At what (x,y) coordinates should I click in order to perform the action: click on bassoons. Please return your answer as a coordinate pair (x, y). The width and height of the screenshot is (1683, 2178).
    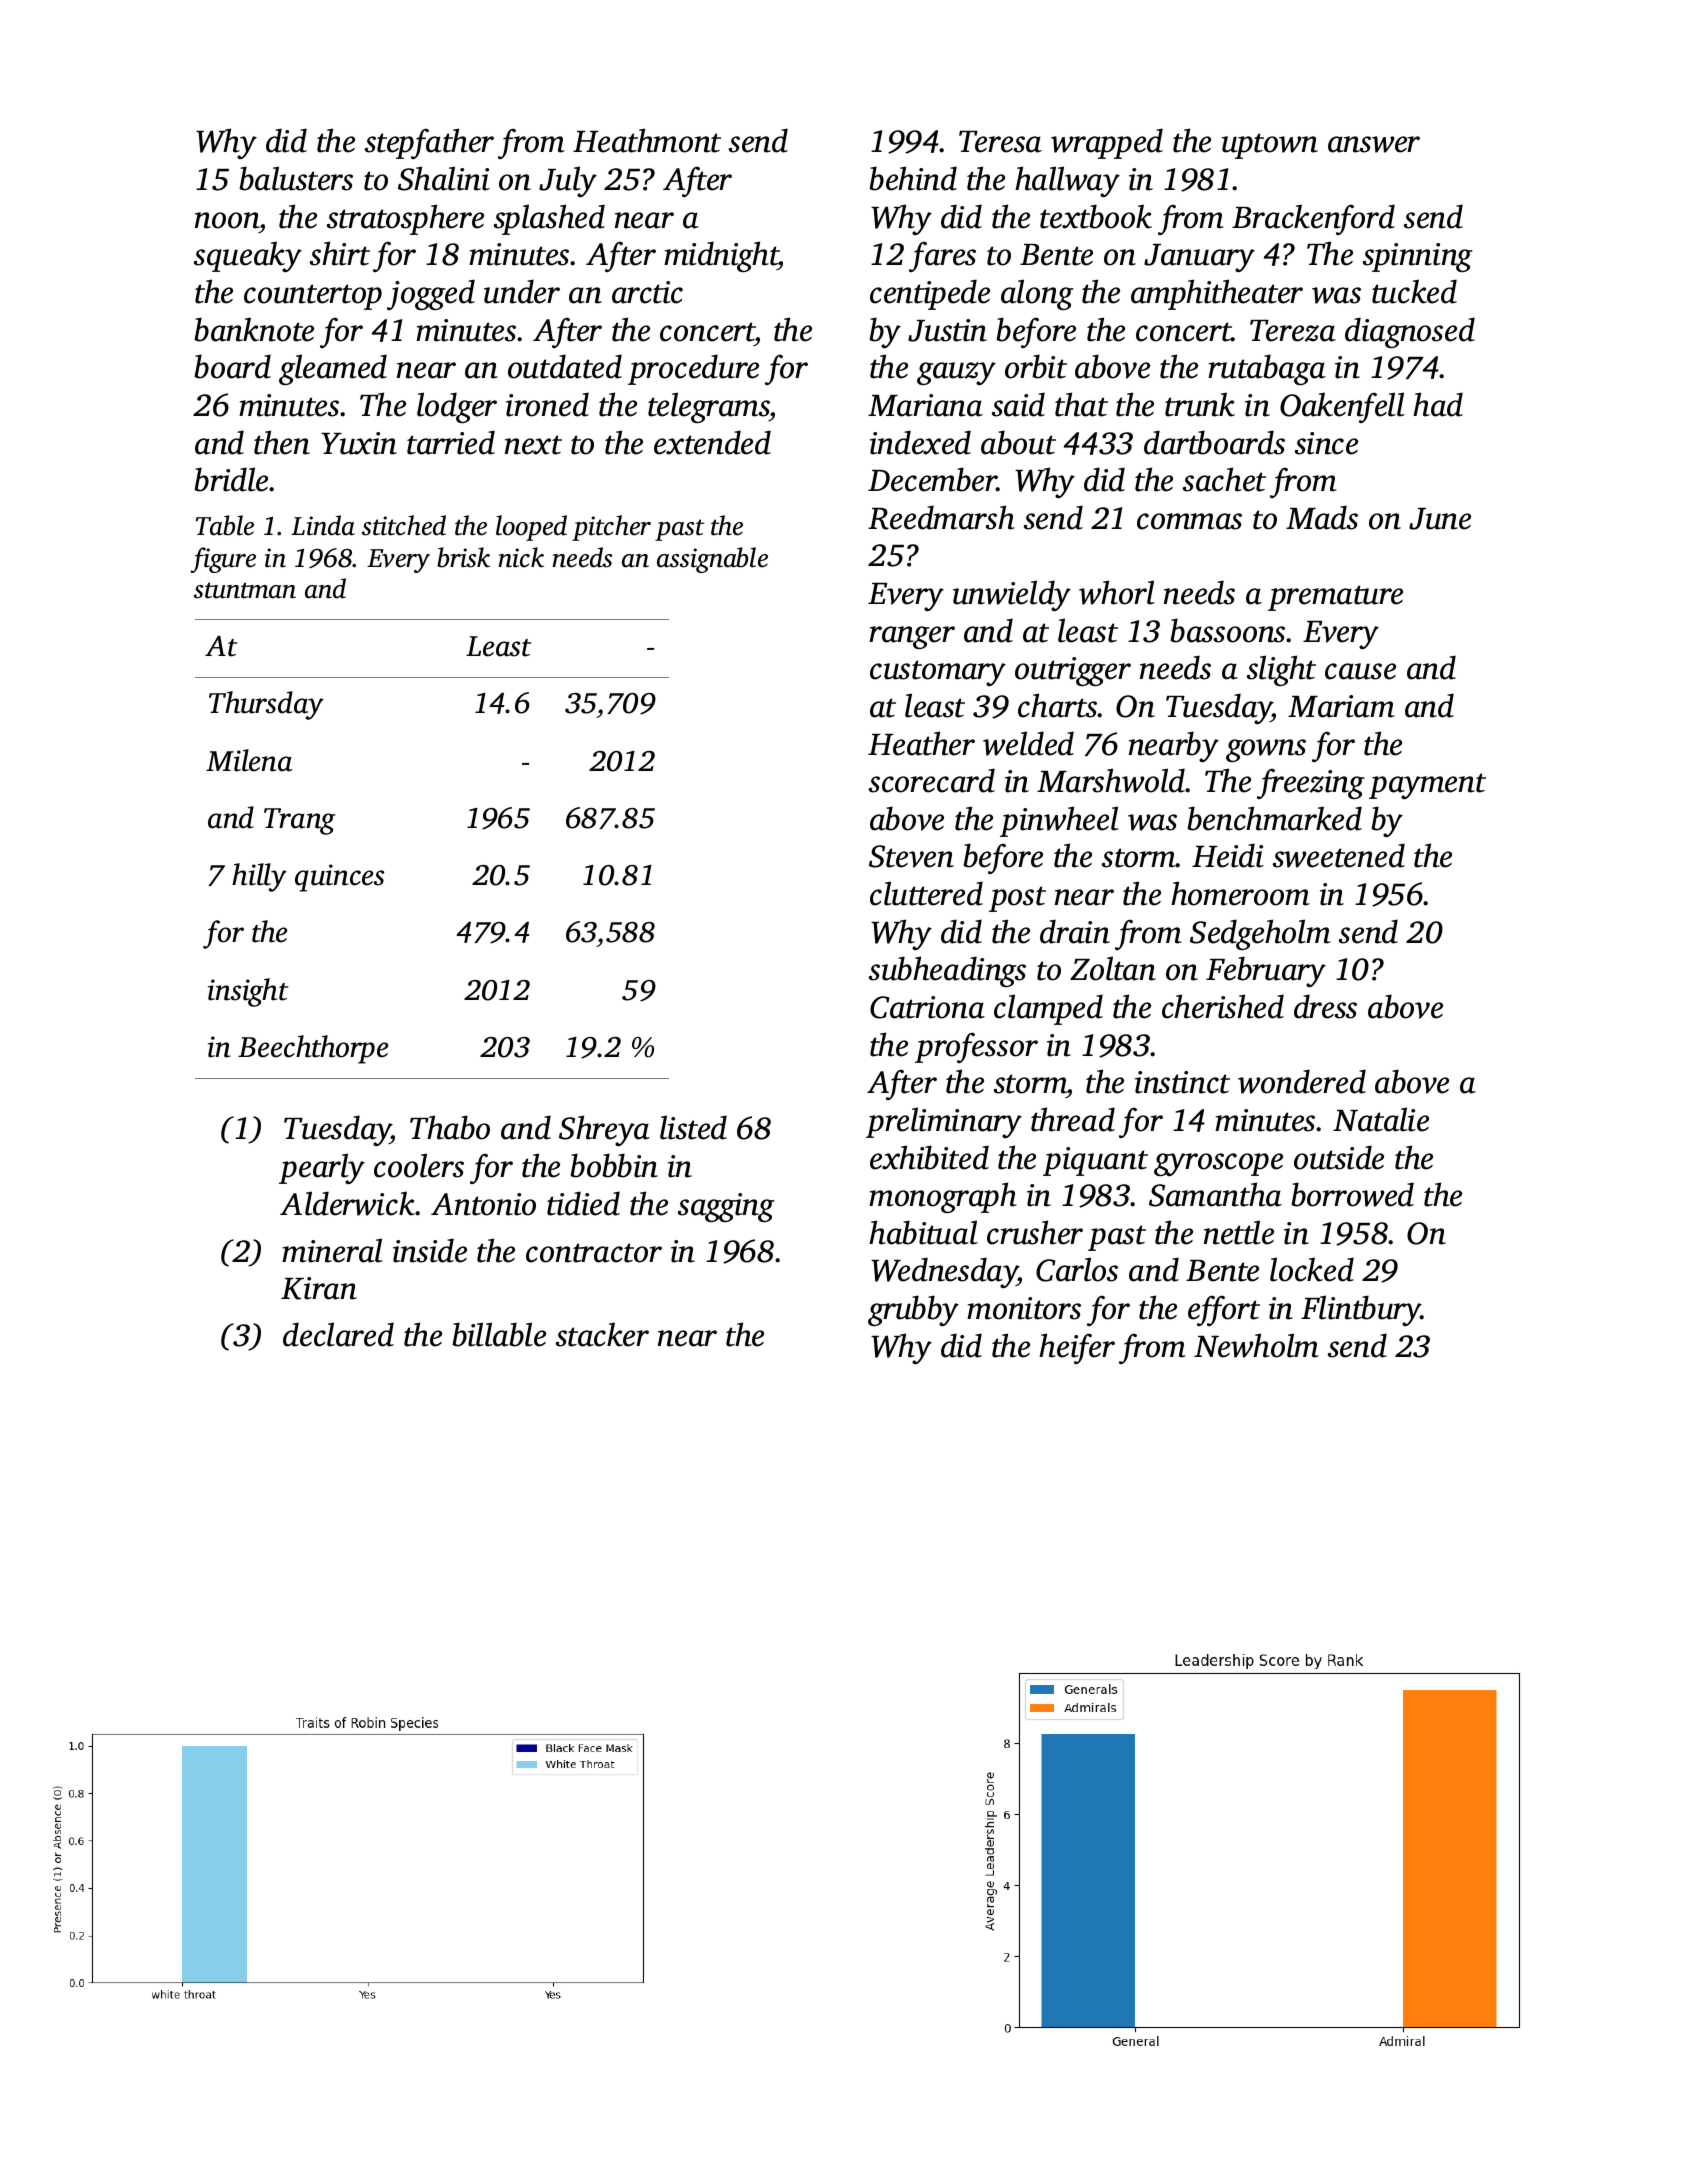
    Looking at the image, I should click on (1227, 630).
